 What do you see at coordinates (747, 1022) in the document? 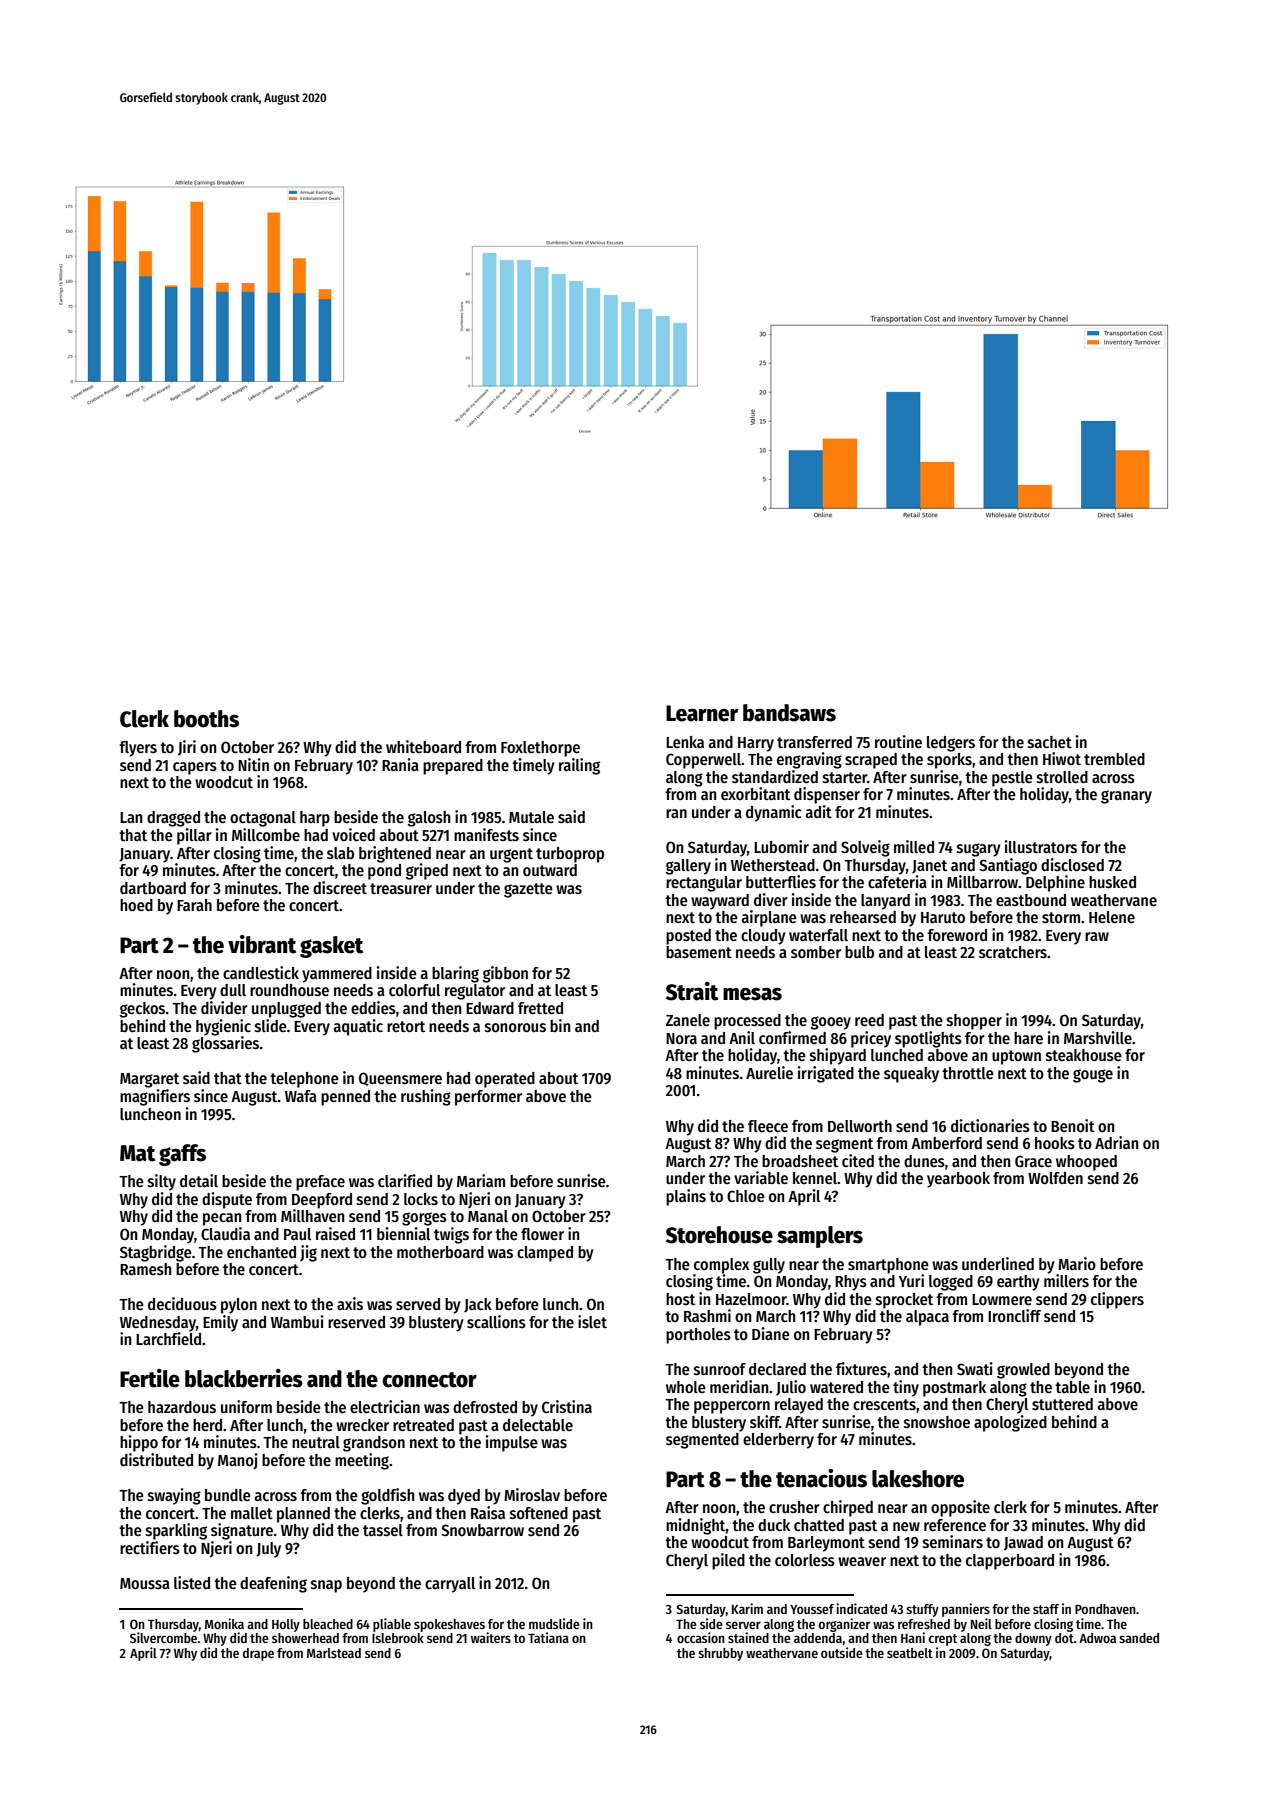
I see `processed` at bounding box center [747, 1022].
